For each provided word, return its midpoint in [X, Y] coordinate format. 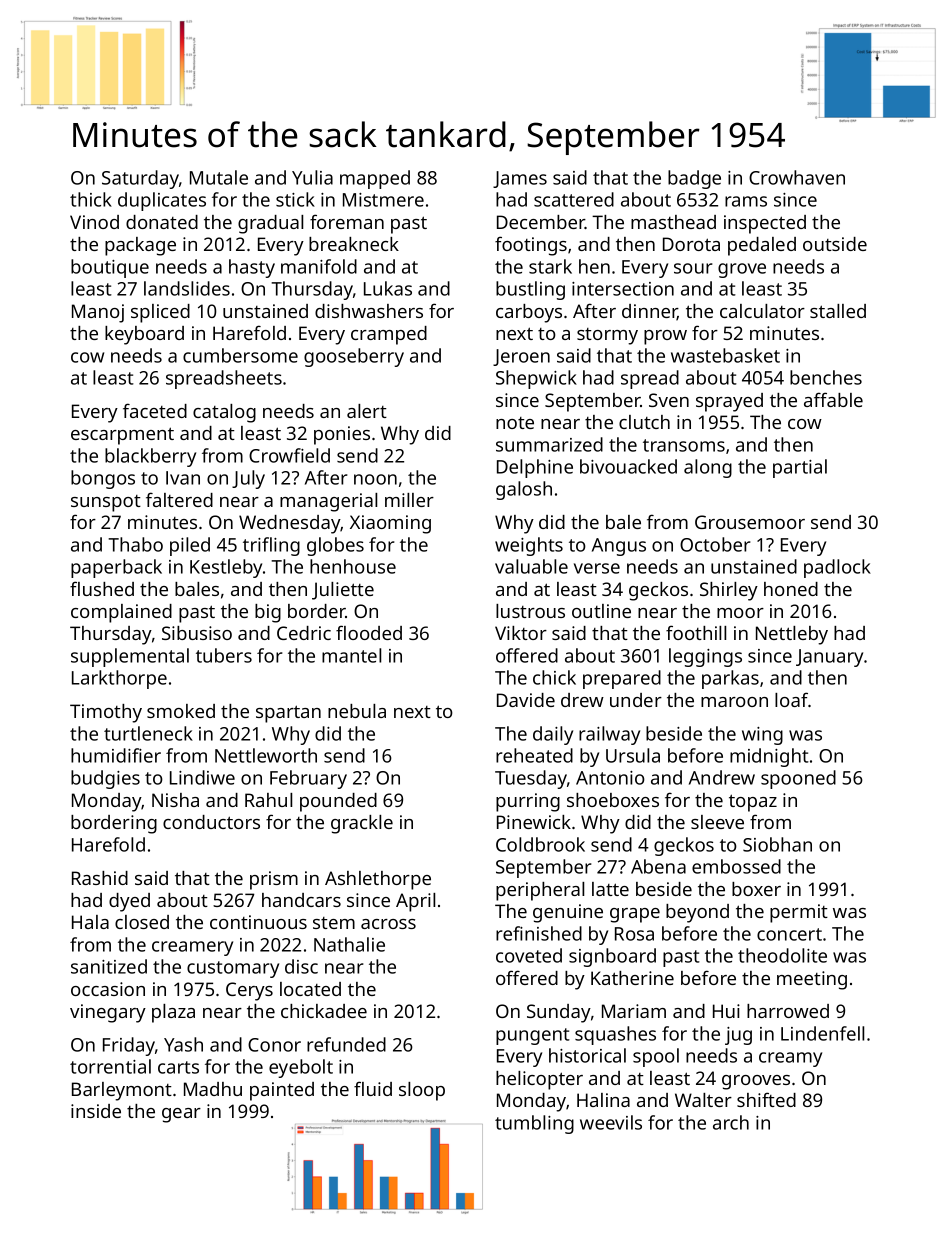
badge [694, 179]
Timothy [106, 713]
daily [553, 735]
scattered [574, 199]
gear [181, 1115]
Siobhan [777, 844]
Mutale [219, 177]
